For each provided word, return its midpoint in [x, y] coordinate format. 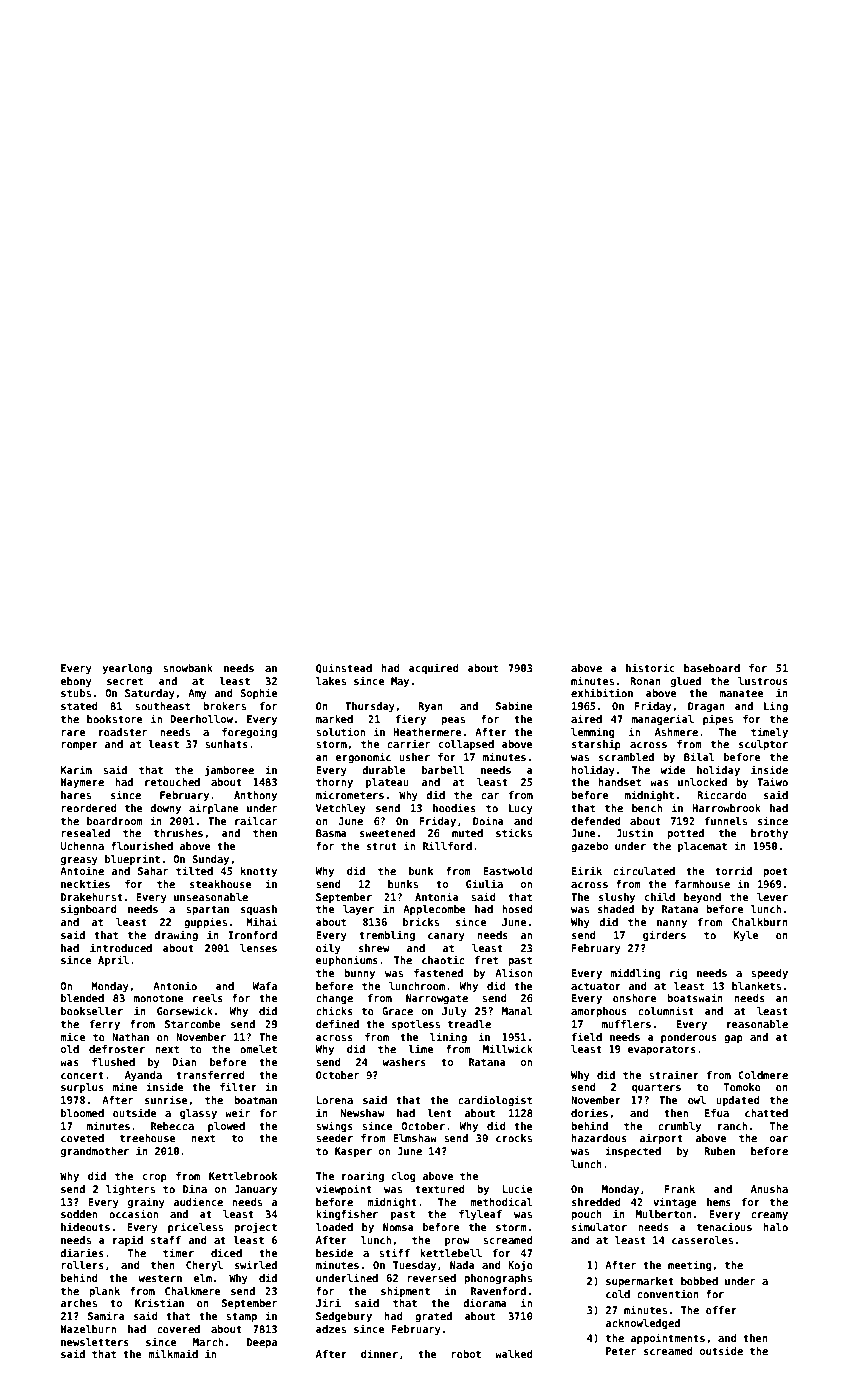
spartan [207, 910]
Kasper [353, 1152]
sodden [79, 1214]
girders [664, 935]
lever [772, 897]
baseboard [712, 668]
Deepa [262, 1343]
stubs [76, 693]
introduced [121, 947]
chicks [334, 1010]
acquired [434, 668]
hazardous [599, 1138]
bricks [421, 921]
